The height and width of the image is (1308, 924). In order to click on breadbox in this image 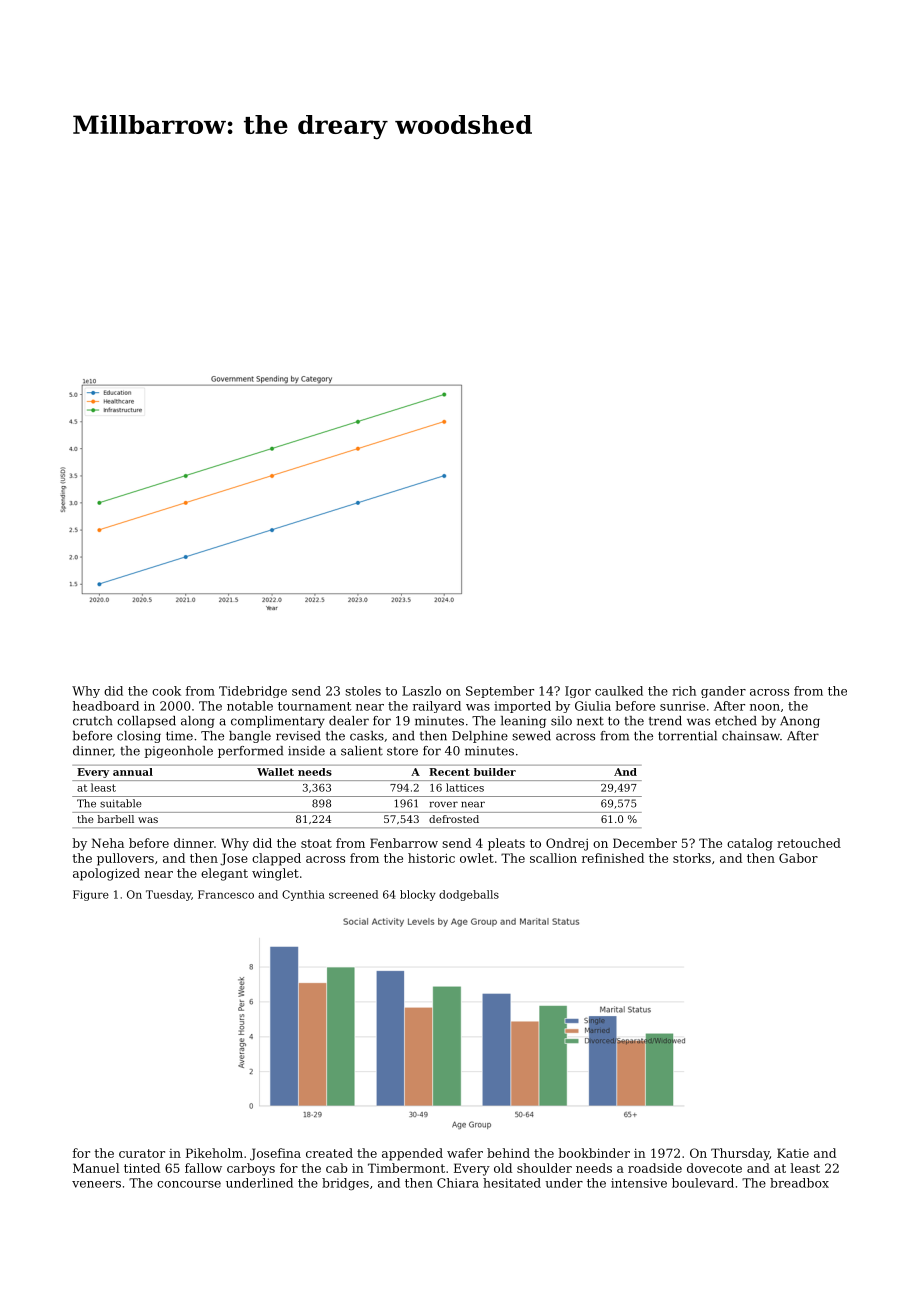, I will do `click(799, 1183)`.
